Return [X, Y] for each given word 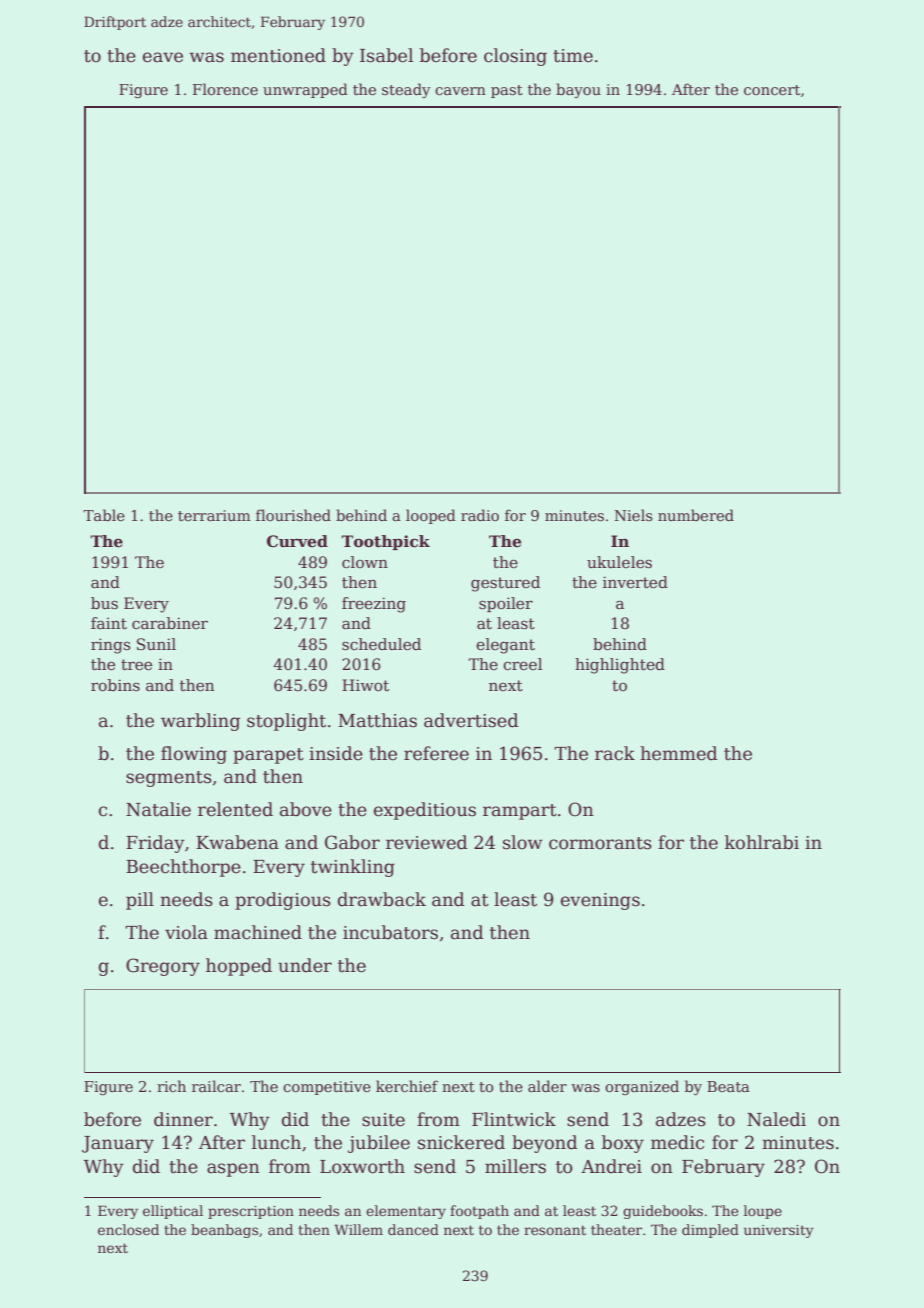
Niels [633, 515]
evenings [600, 901]
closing [515, 57]
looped [431, 516]
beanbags [224, 1231]
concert [772, 90]
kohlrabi [762, 842]
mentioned [278, 55]
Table [104, 515]
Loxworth [362, 1166]
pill [140, 901]
